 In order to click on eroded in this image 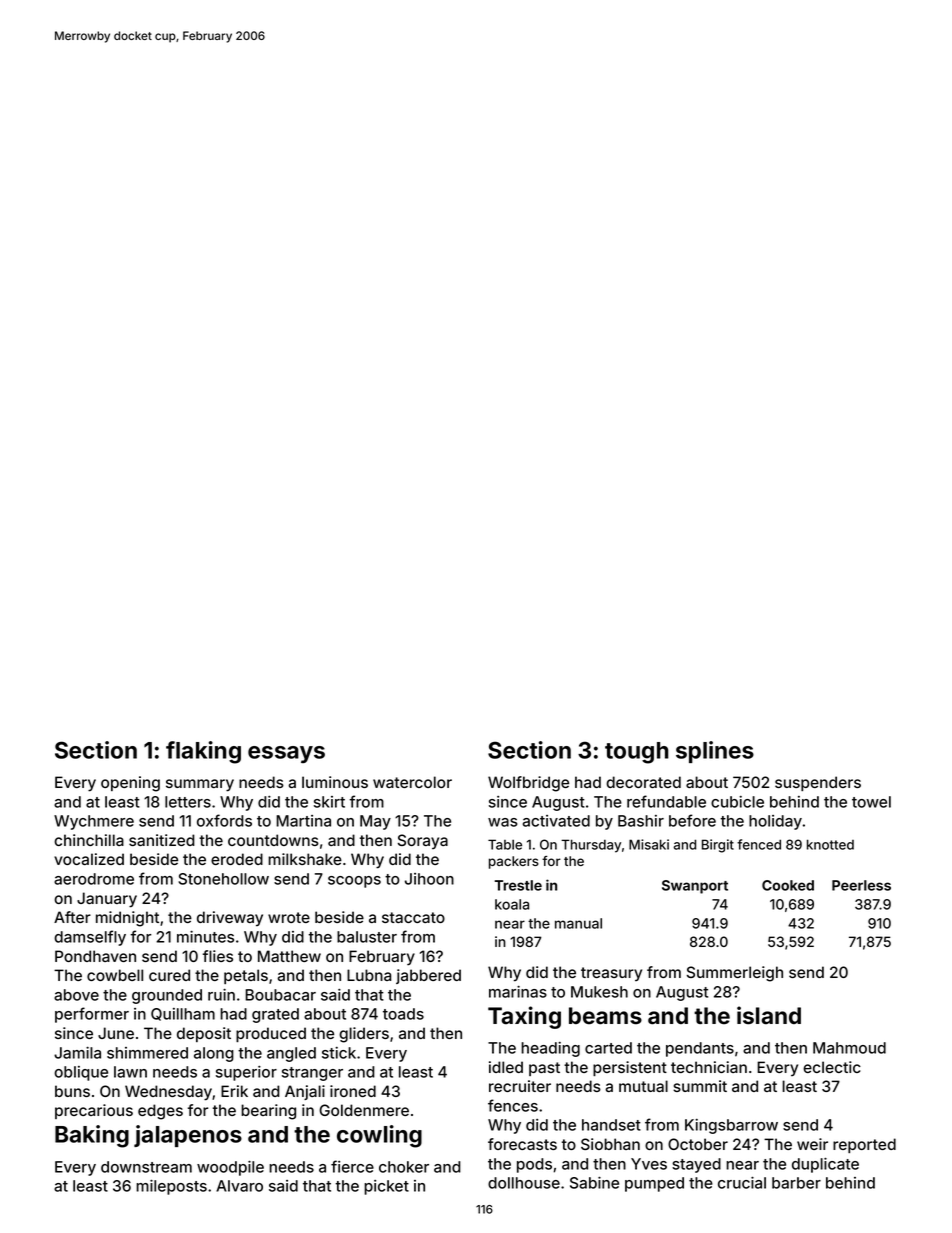, I will do `click(237, 859)`.
